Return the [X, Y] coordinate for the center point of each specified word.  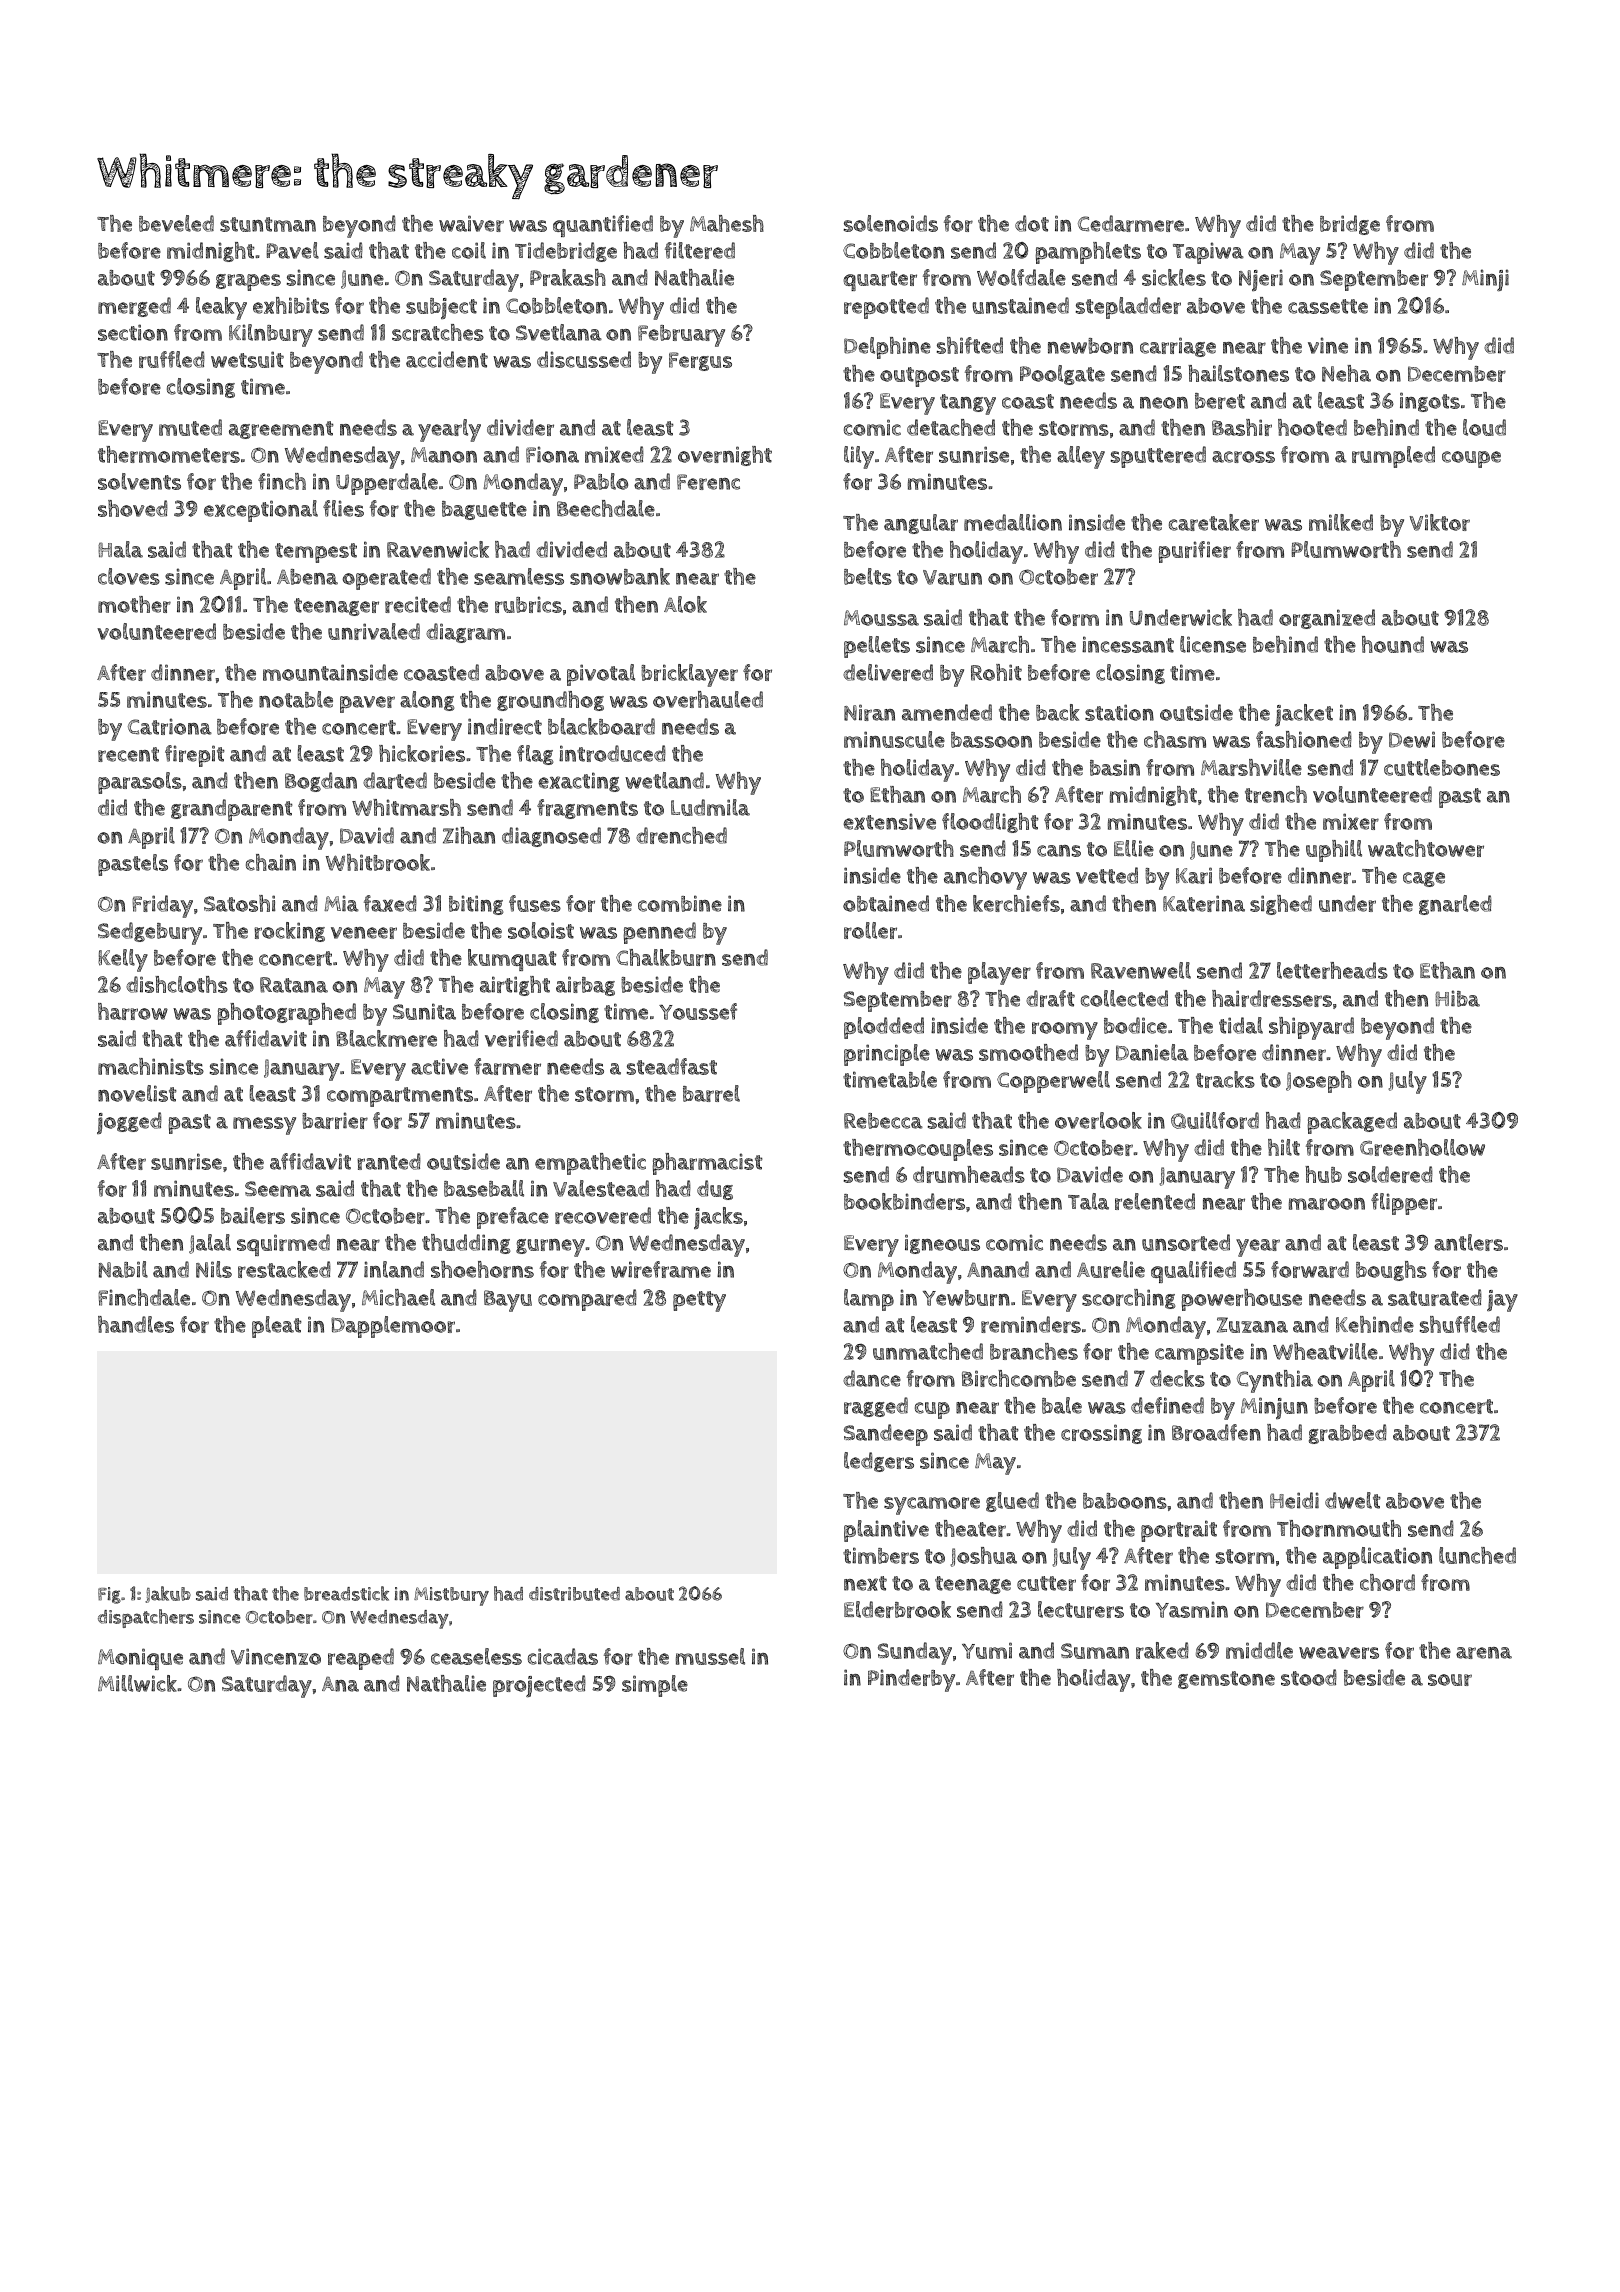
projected [539, 1686]
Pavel [293, 250]
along [427, 701]
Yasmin [1192, 1609]
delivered [888, 672]
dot [1032, 223]
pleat [276, 1327]
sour [1450, 1680]
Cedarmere [1131, 223]
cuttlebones [1442, 767]
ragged [876, 1407]
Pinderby [911, 1680]
